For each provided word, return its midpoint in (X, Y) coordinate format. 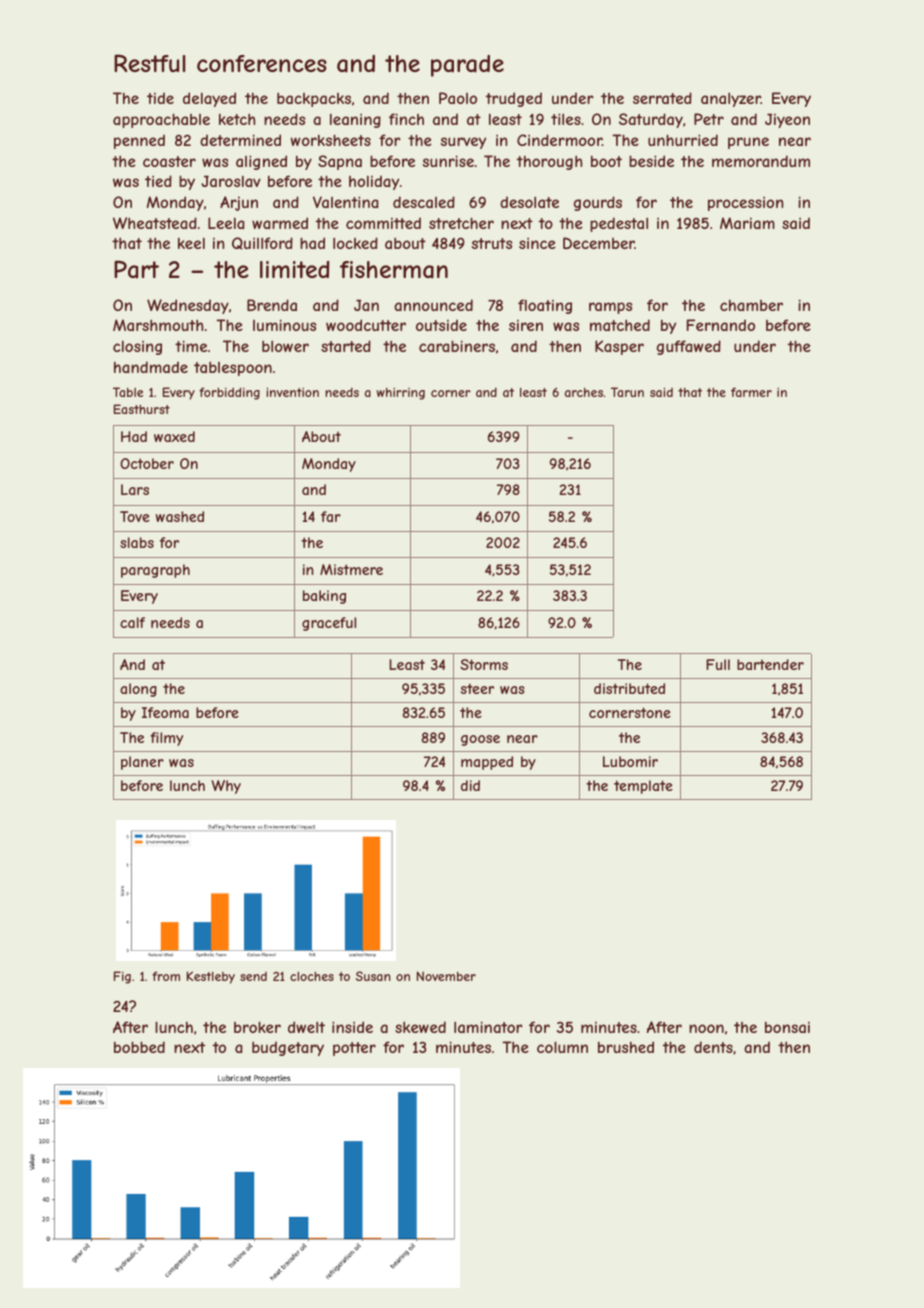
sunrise (448, 161)
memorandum (761, 161)
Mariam (747, 223)
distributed (629, 688)
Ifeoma (165, 712)
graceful (329, 624)
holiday (374, 182)
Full (718, 664)
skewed (420, 1027)
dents (713, 1047)
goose (480, 740)
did (470, 785)
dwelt (306, 1027)
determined (240, 140)
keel (191, 243)
